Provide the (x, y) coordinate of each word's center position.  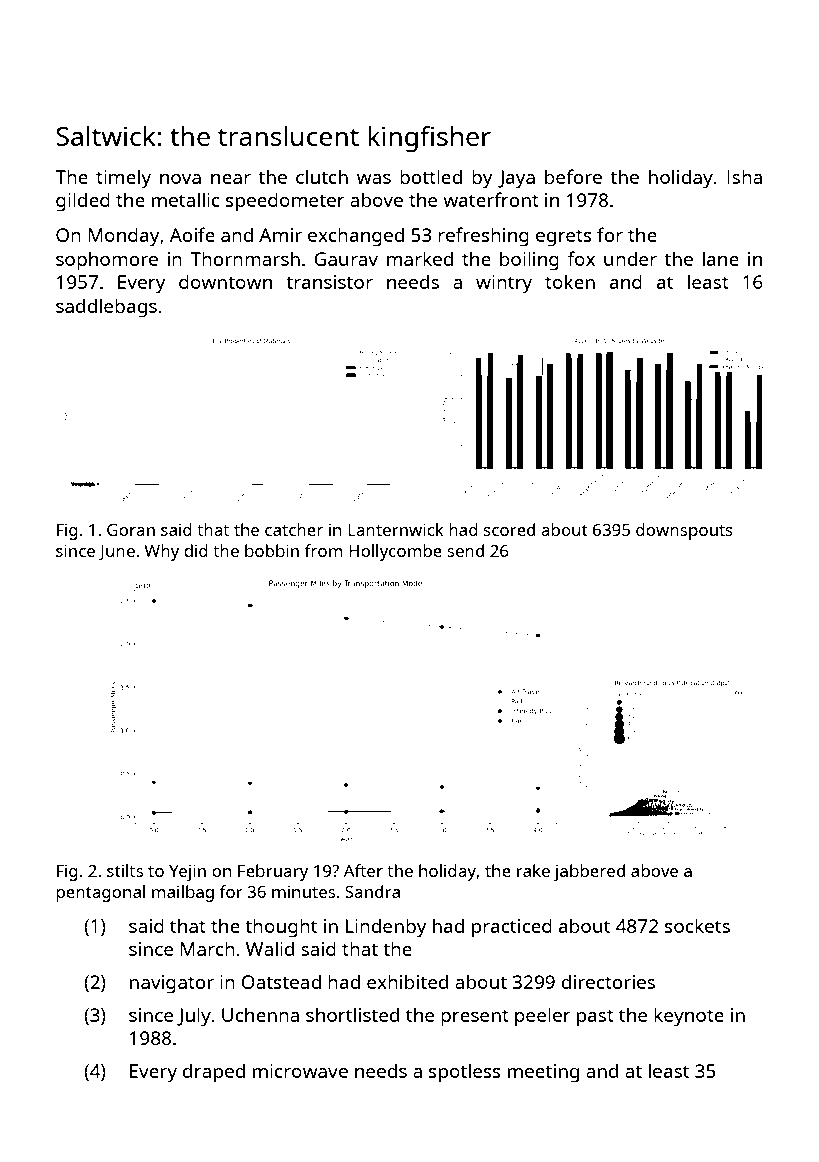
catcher (294, 529)
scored (509, 529)
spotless (465, 1073)
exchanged (356, 237)
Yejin (187, 872)
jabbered (589, 872)
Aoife (192, 234)
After (363, 870)
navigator (172, 984)
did (196, 550)
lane (721, 258)
